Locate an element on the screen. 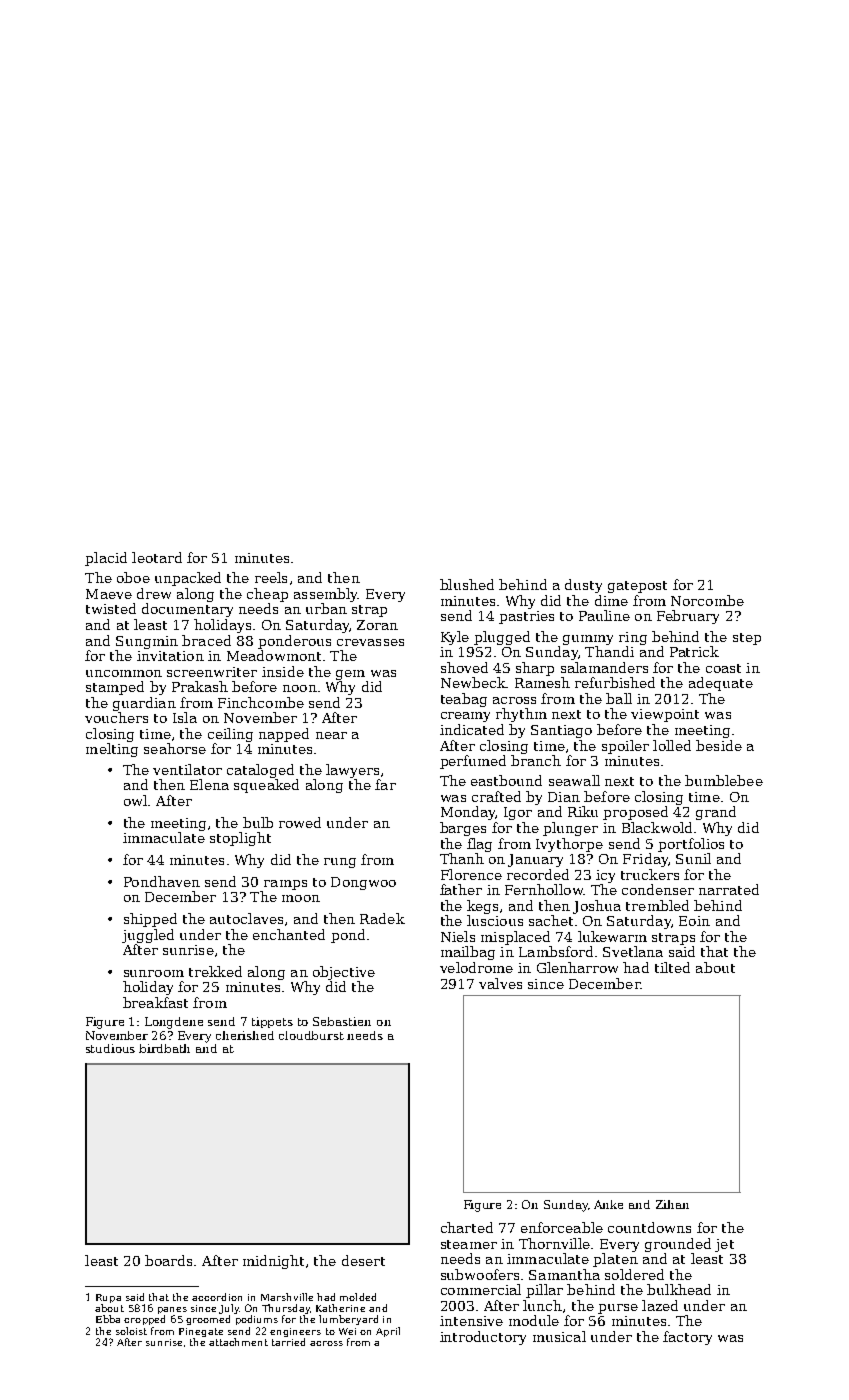 This screenshot has height=1400, width=849. factory is located at coordinates (687, 1338).
